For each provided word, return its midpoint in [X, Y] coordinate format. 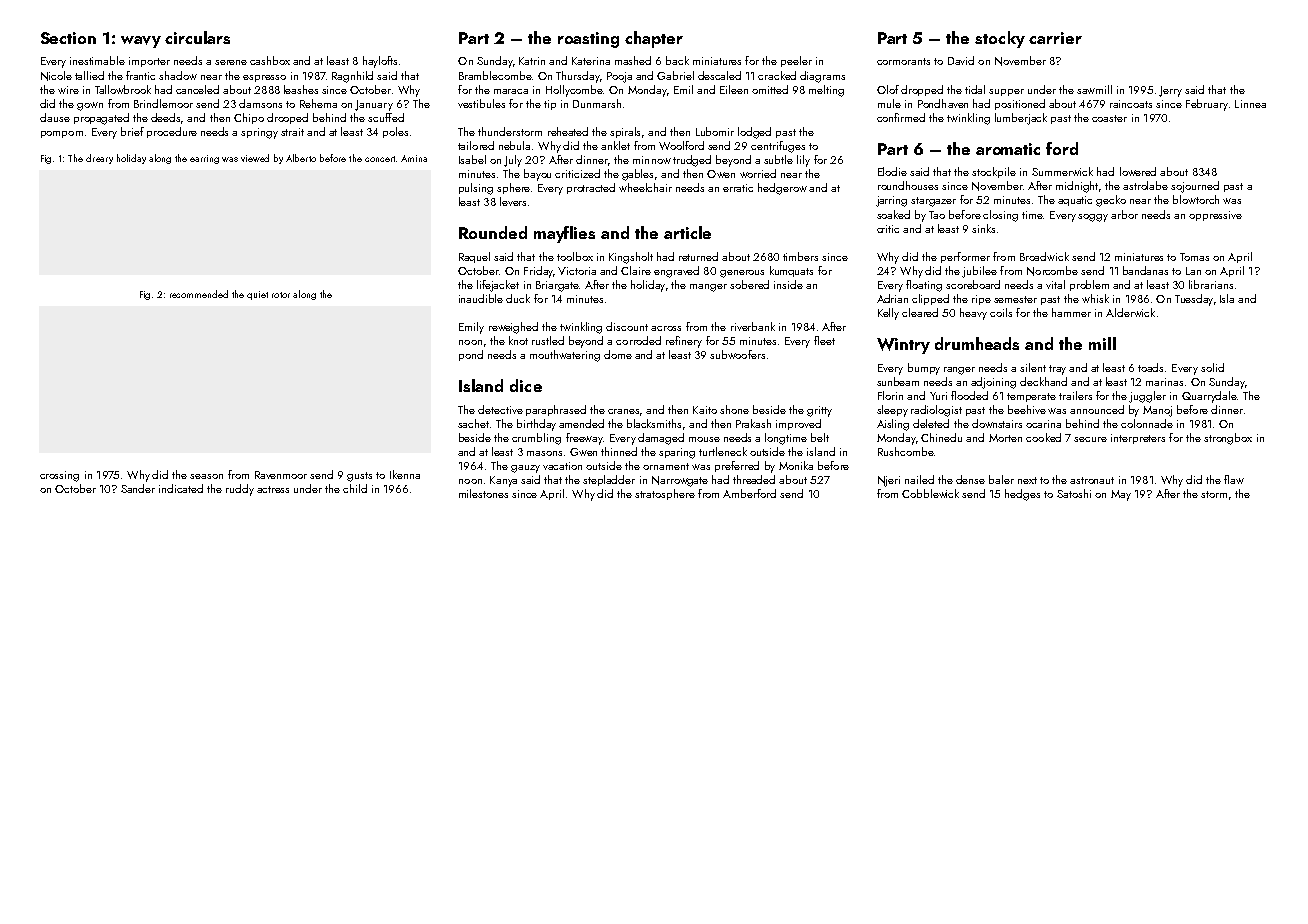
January [374, 105]
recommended [199, 294]
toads [1150, 367]
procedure [172, 132]
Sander [138, 488]
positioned [1020, 104]
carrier [1055, 38]
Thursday [578, 77]
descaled [719, 75]
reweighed [513, 328]
